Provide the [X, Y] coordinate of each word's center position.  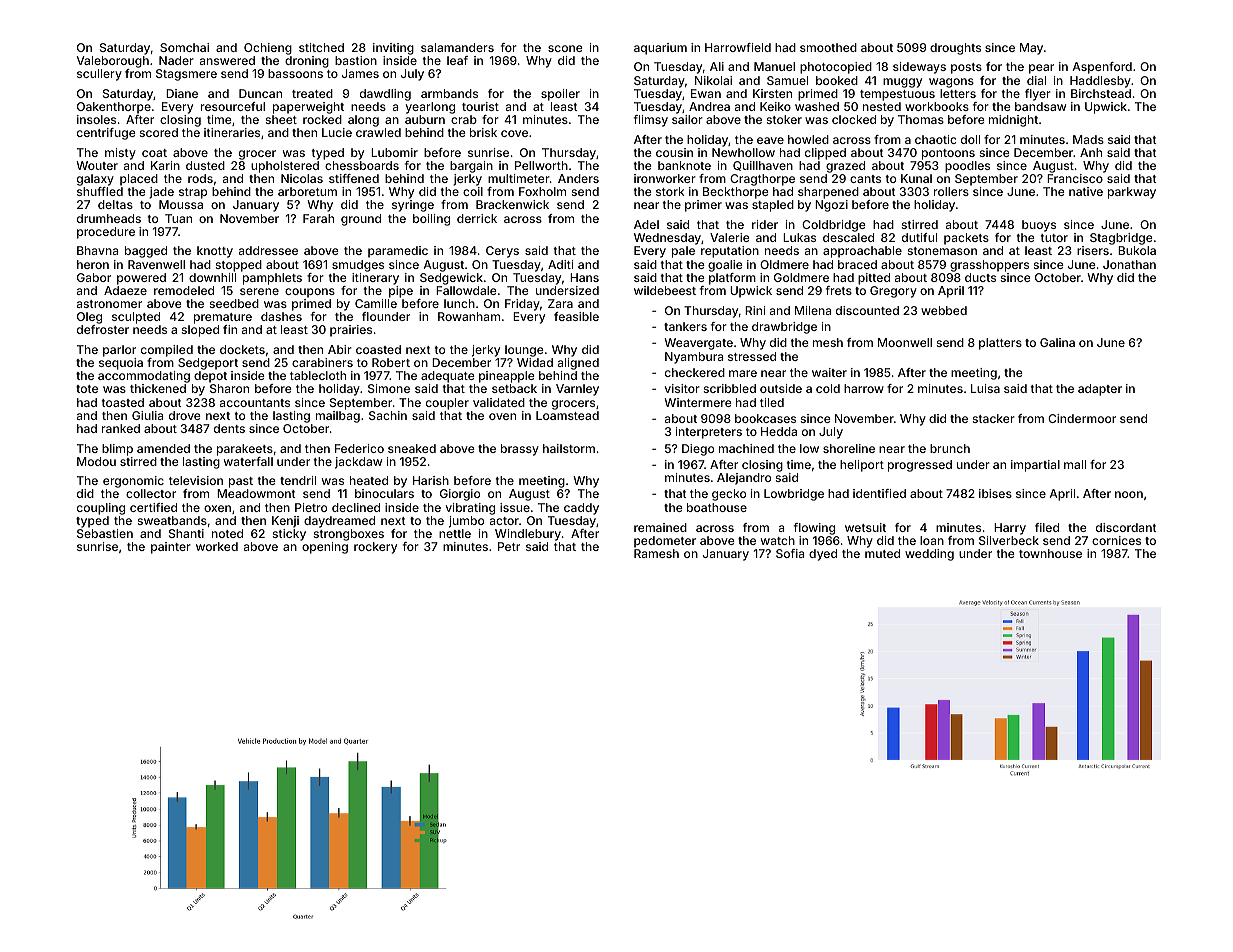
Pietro [311, 507]
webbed [944, 310]
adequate [448, 377]
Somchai [184, 47]
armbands [449, 93]
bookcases [765, 418]
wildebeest [665, 290]
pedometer [665, 542]
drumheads [109, 218]
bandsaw [1040, 106]
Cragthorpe [762, 180]
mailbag [338, 417]
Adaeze [125, 290]
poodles [967, 167]
